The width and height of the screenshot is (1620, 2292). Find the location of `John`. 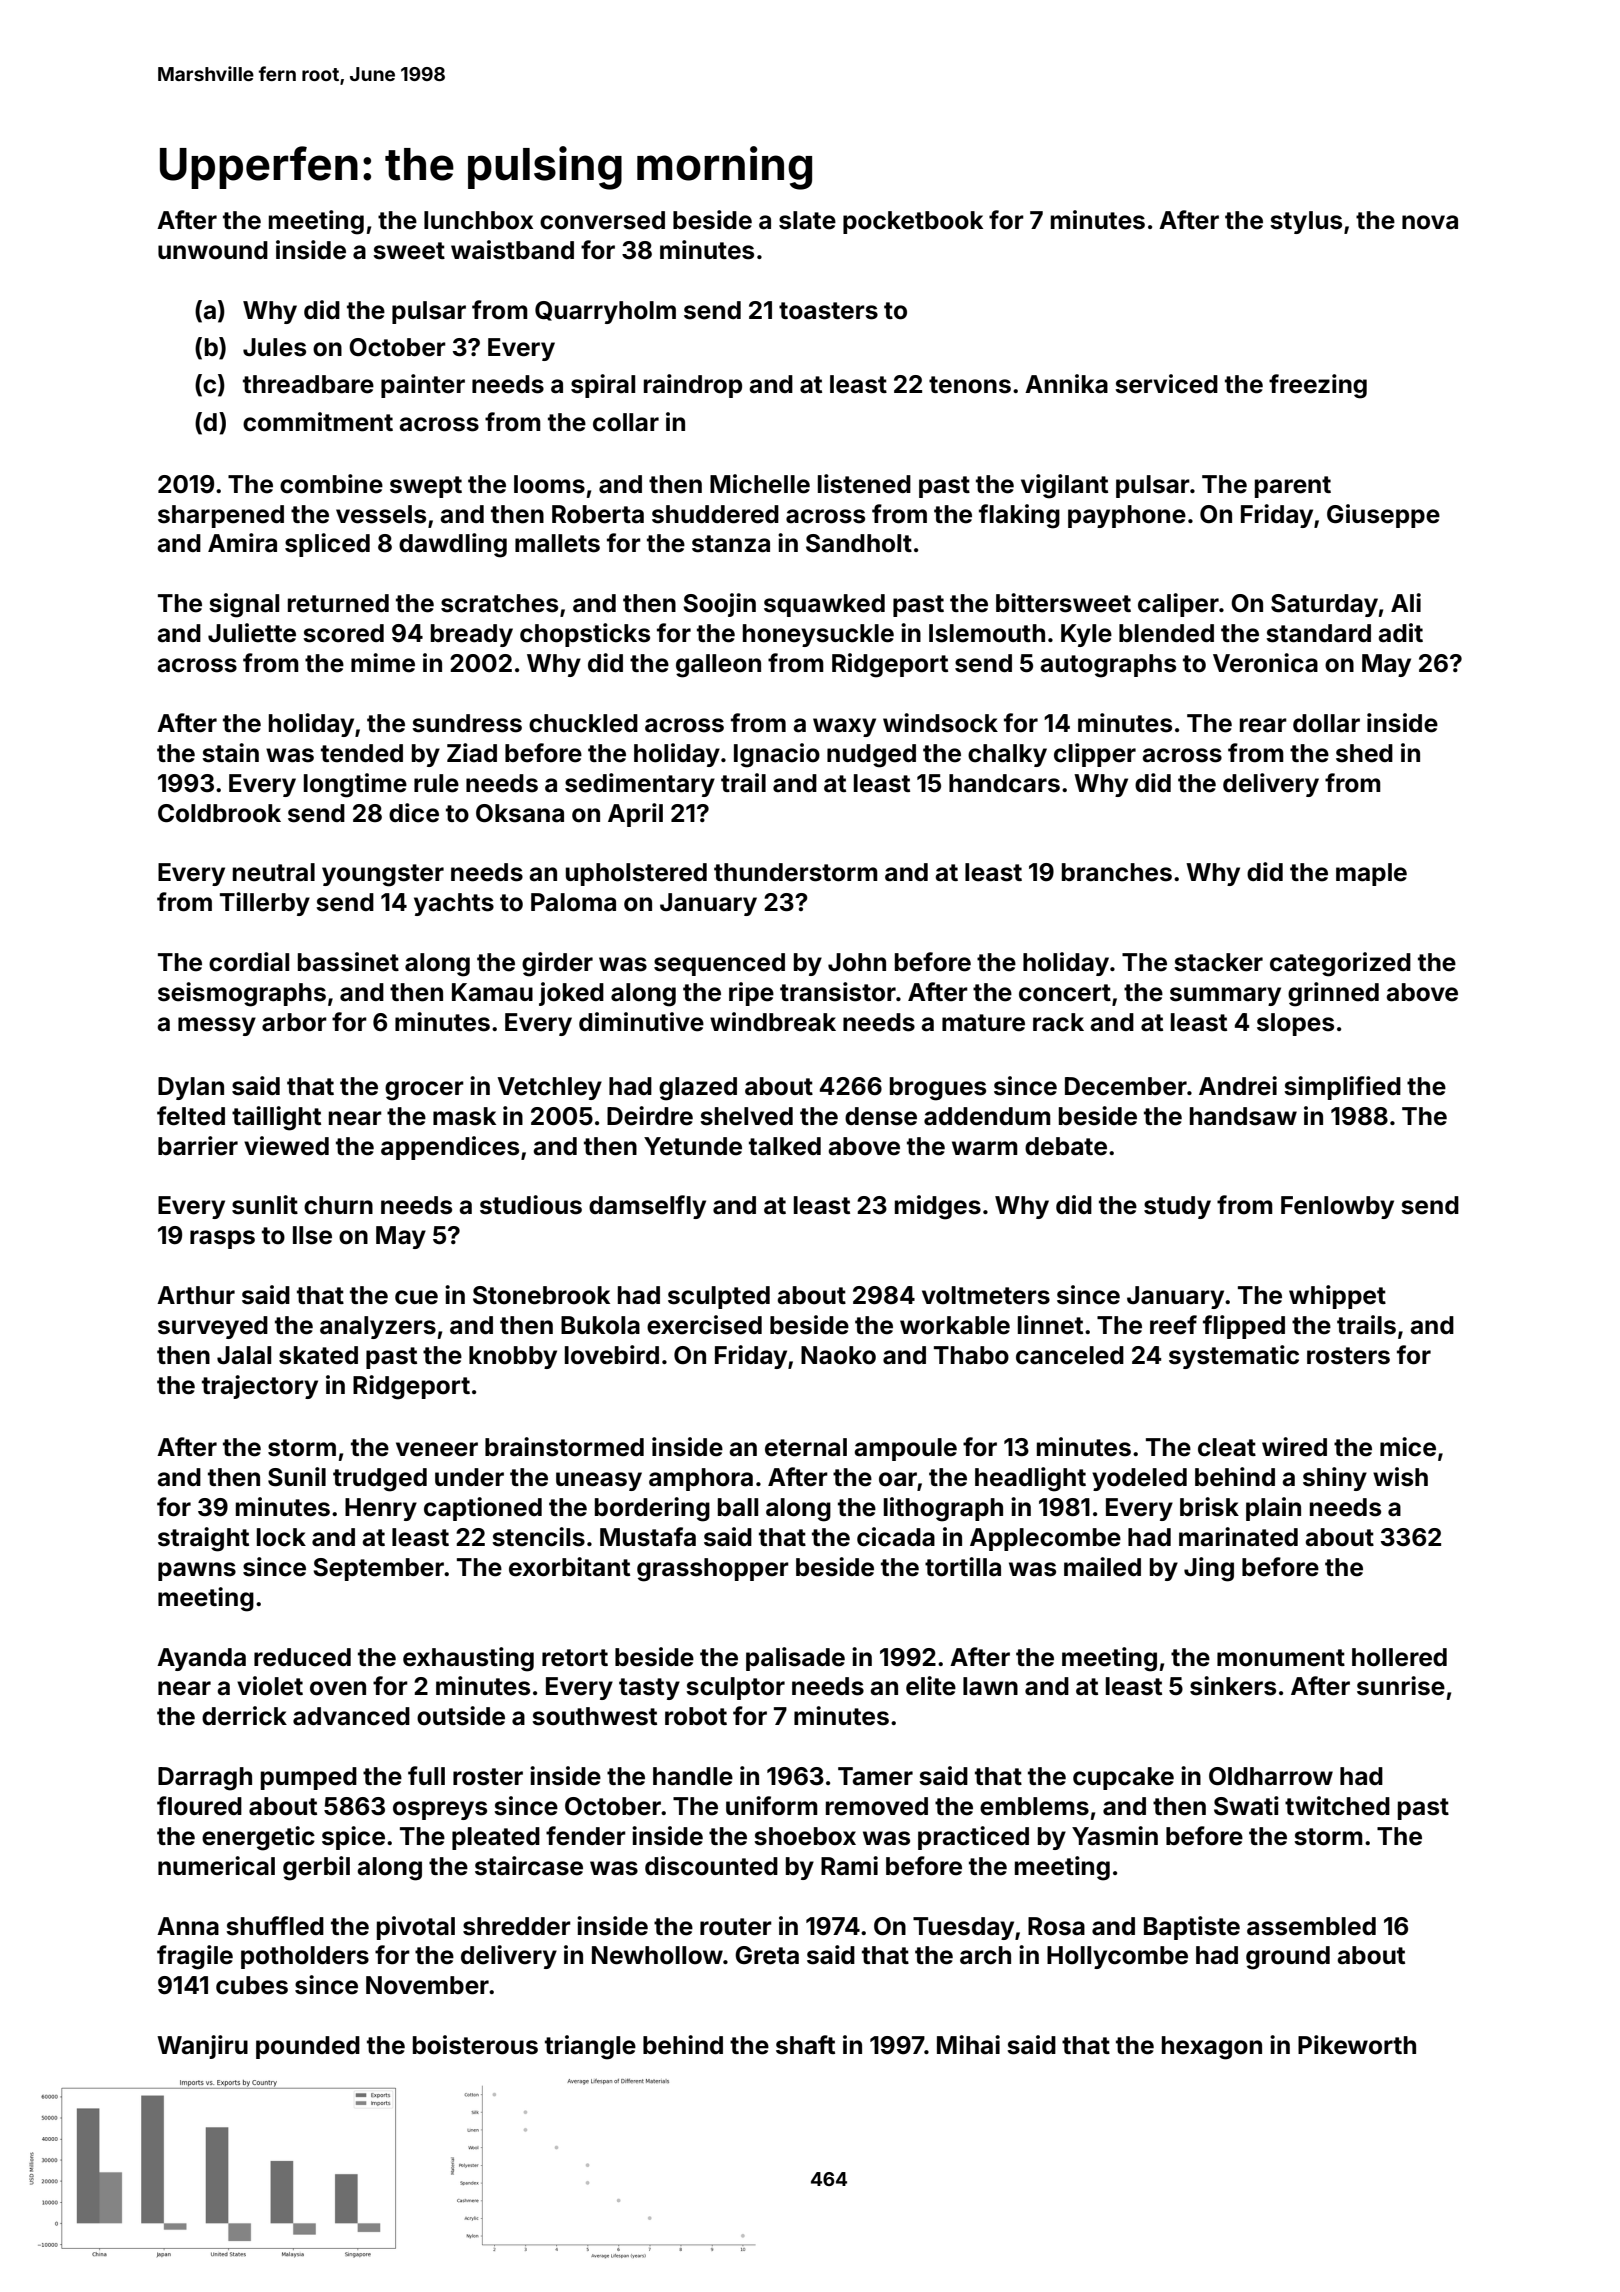

John is located at coordinates (857, 962).
